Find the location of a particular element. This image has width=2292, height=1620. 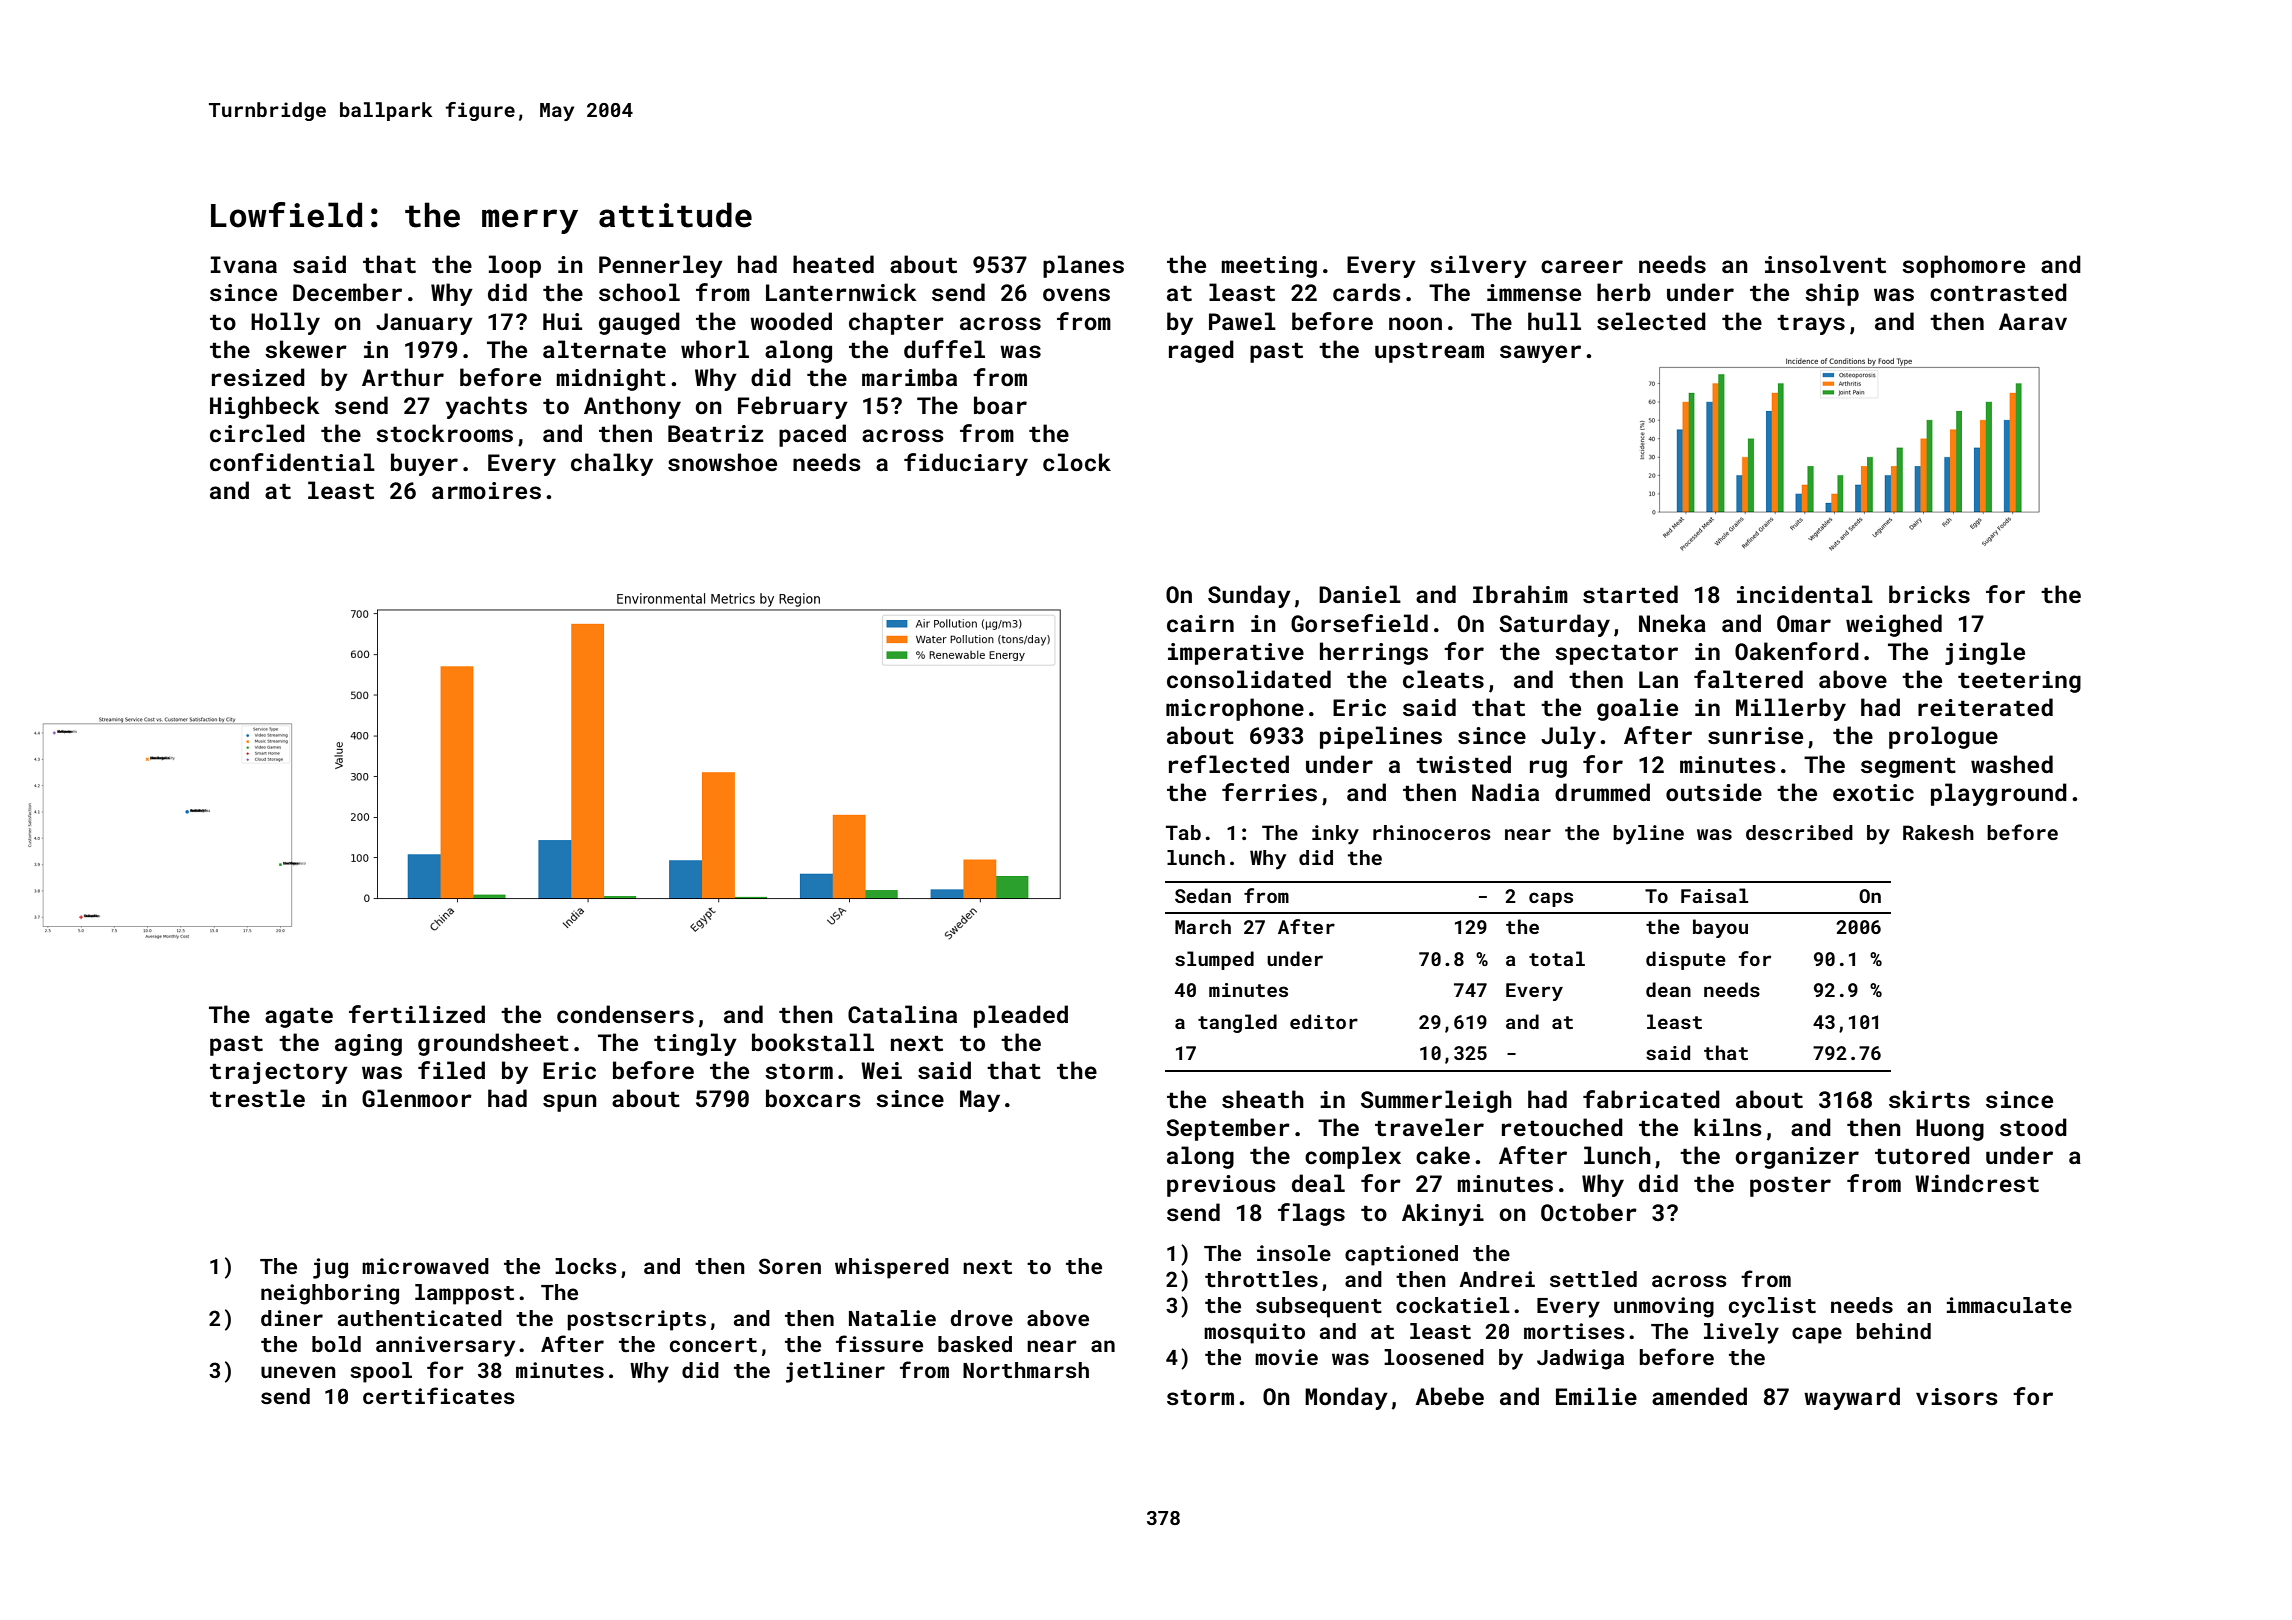

skewer is located at coordinates (306, 349).
